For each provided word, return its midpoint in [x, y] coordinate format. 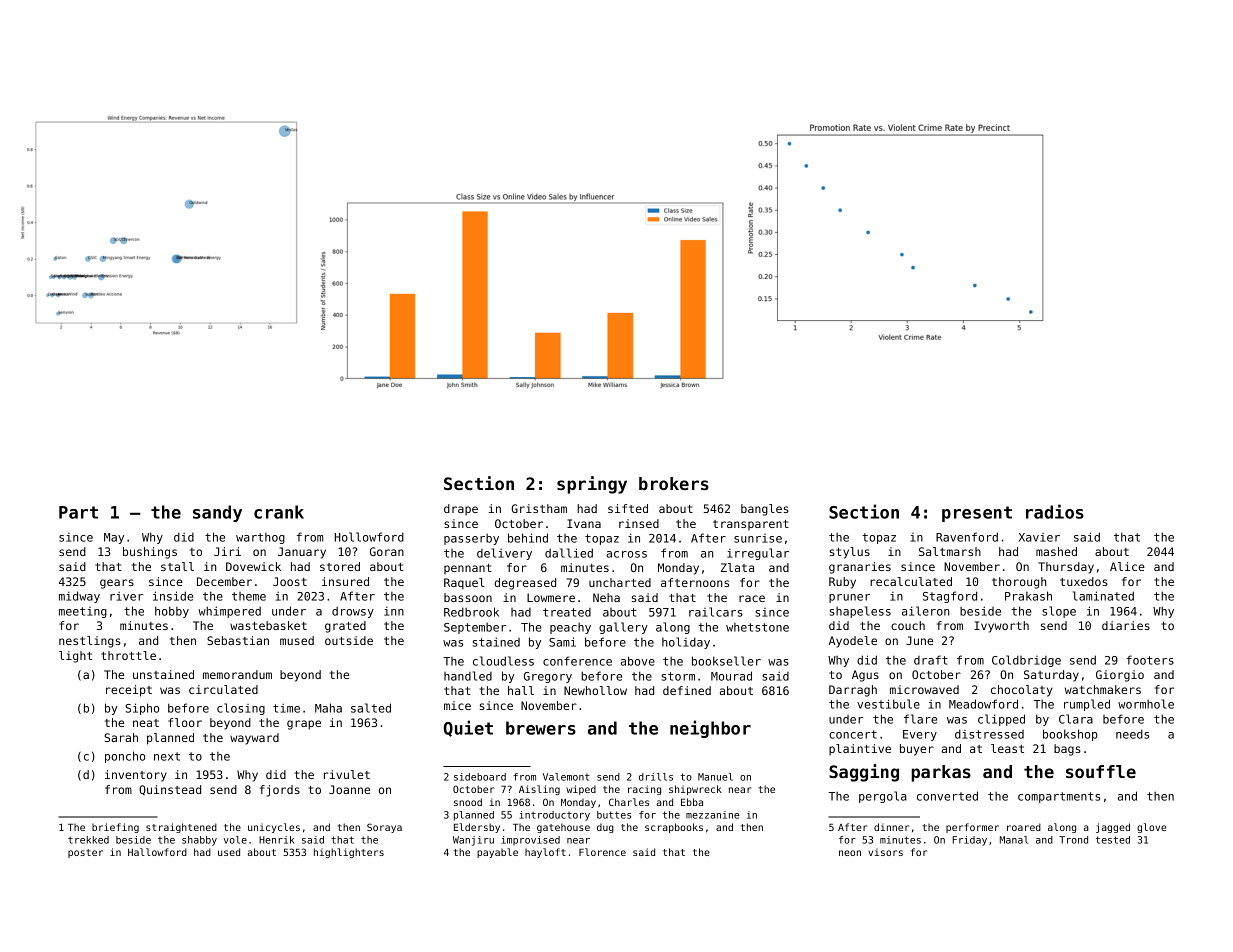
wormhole [1146, 704]
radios [1055, 511]
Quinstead [170, 790]
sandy [217, 513]
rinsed [639, 523]
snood [468, 802]
